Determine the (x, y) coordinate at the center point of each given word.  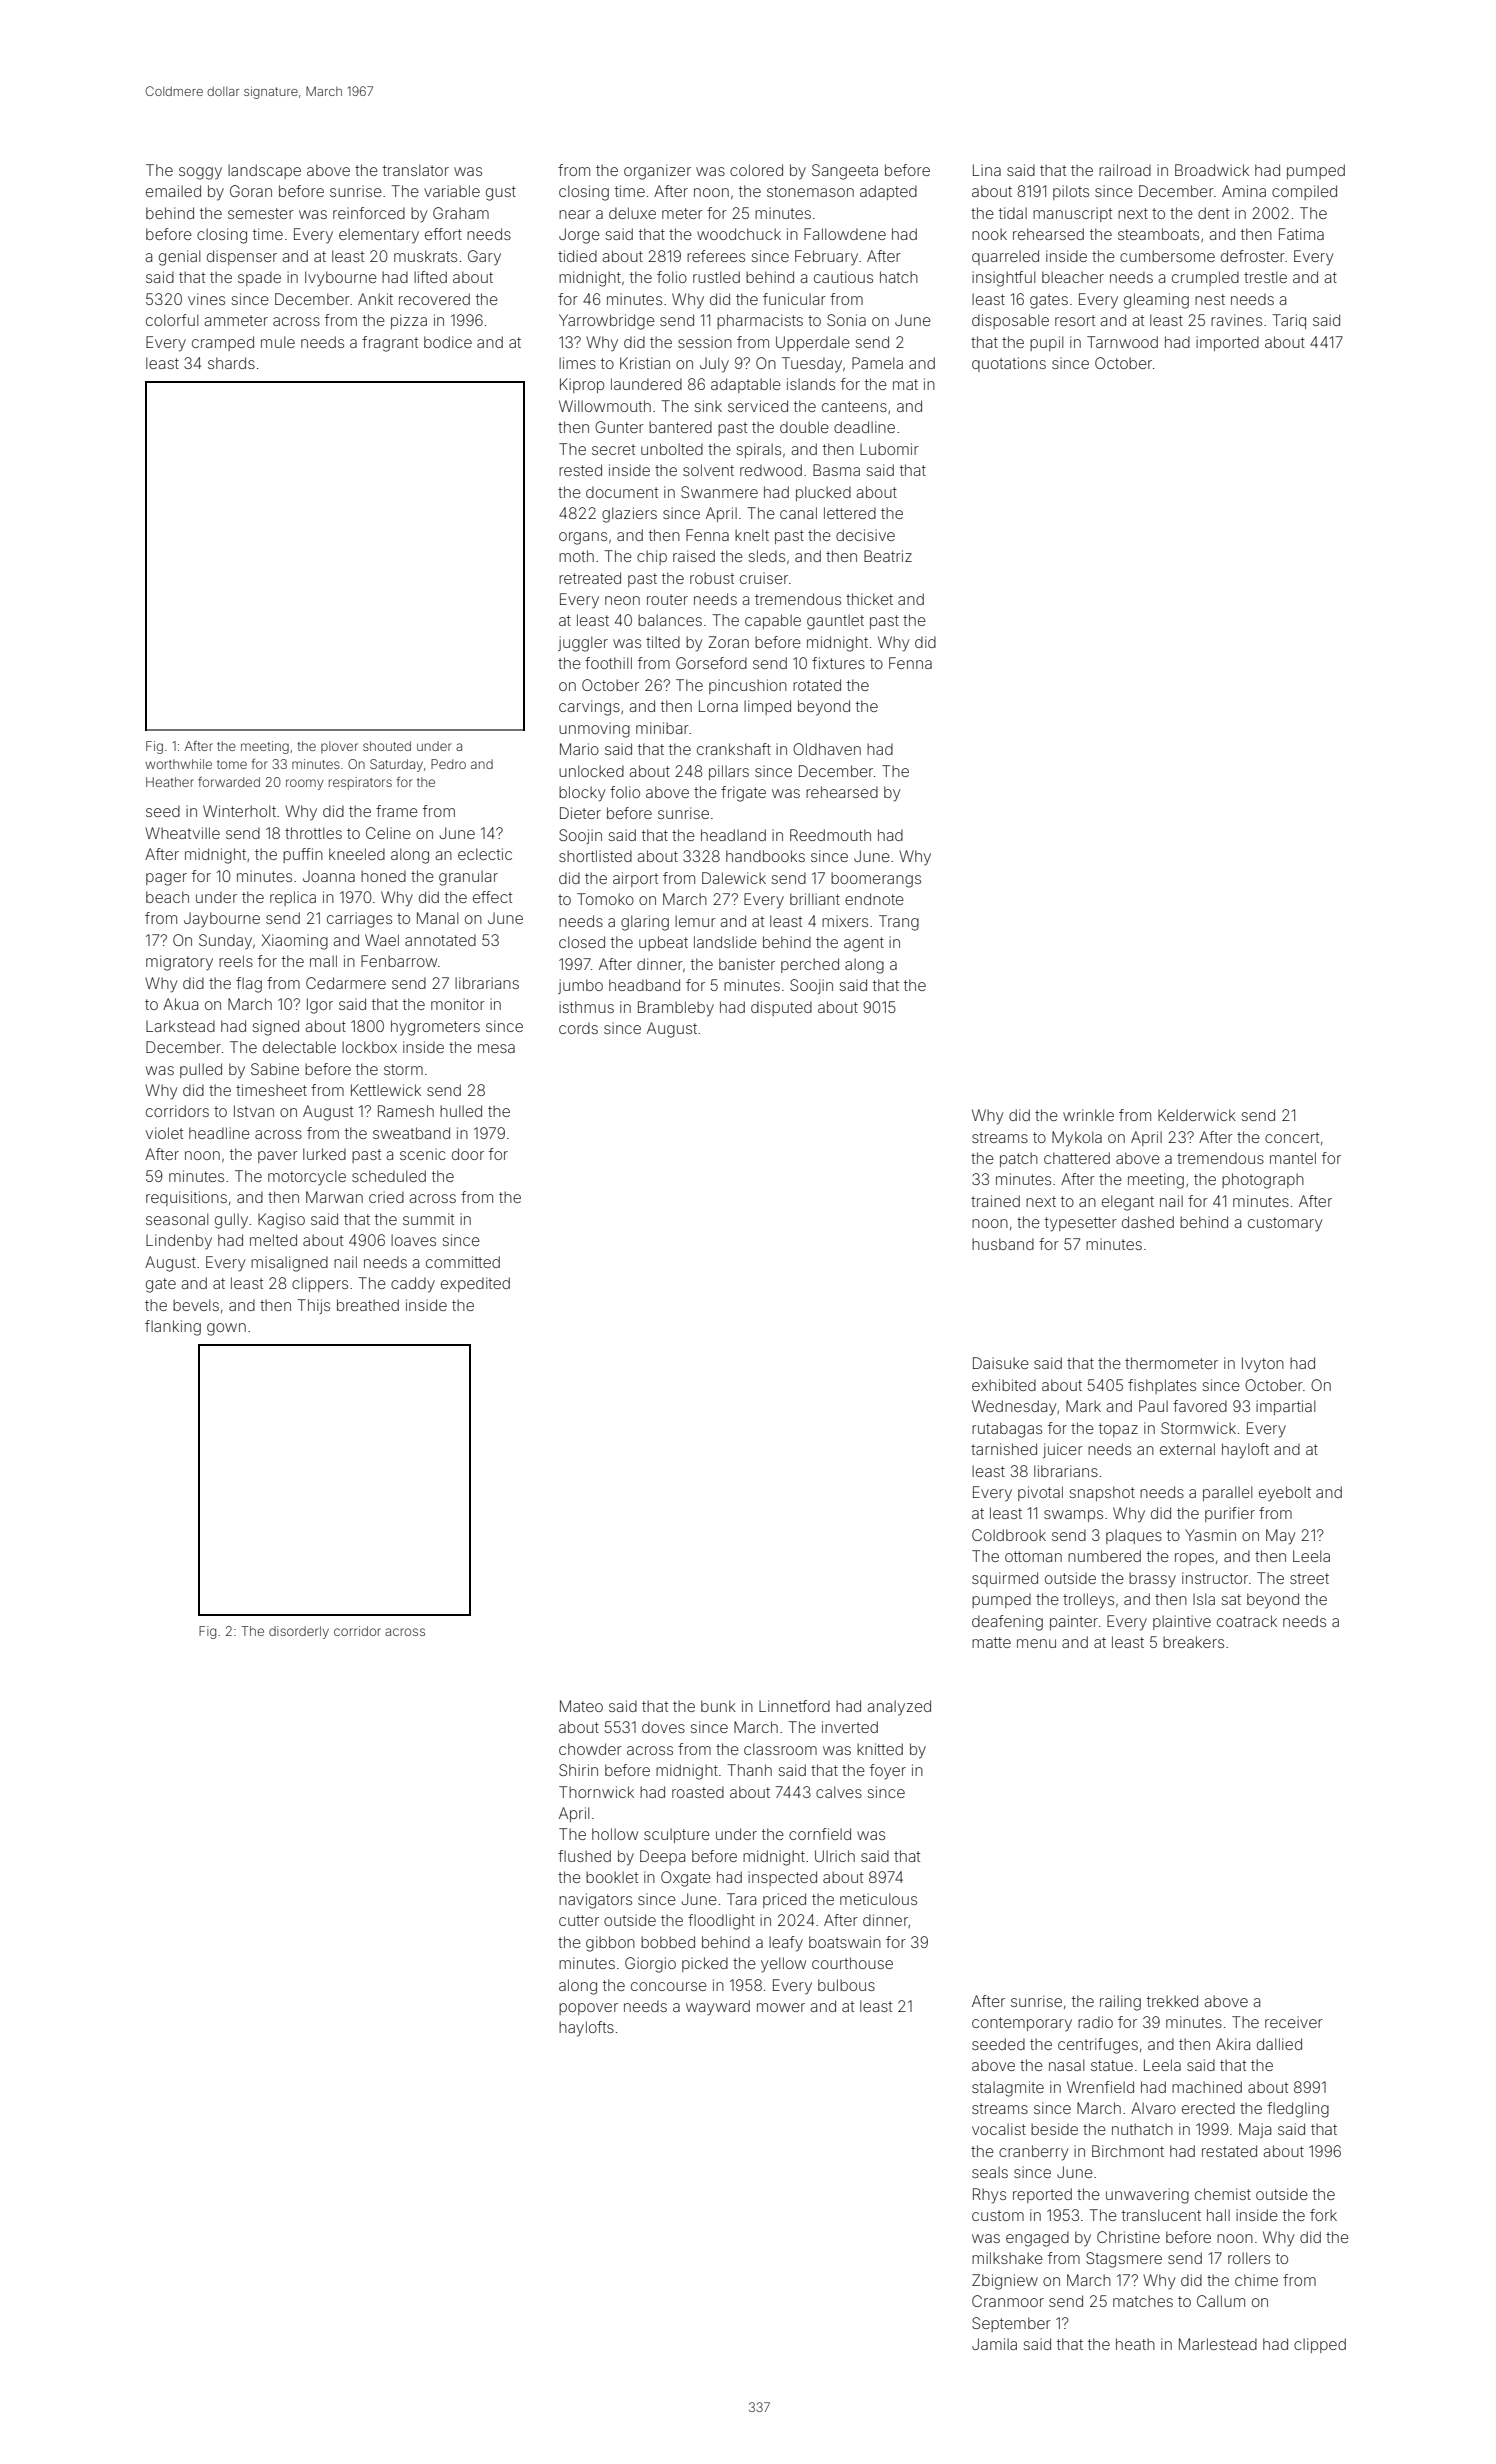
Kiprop (582, 385)
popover (588, 2009)
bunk (718, 1706)
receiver (1294, 2022)
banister (747, 964)
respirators (360, 783)
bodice (448, 342)
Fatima (1301, 234)
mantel (1293, 1158)
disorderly (299, 1632)
